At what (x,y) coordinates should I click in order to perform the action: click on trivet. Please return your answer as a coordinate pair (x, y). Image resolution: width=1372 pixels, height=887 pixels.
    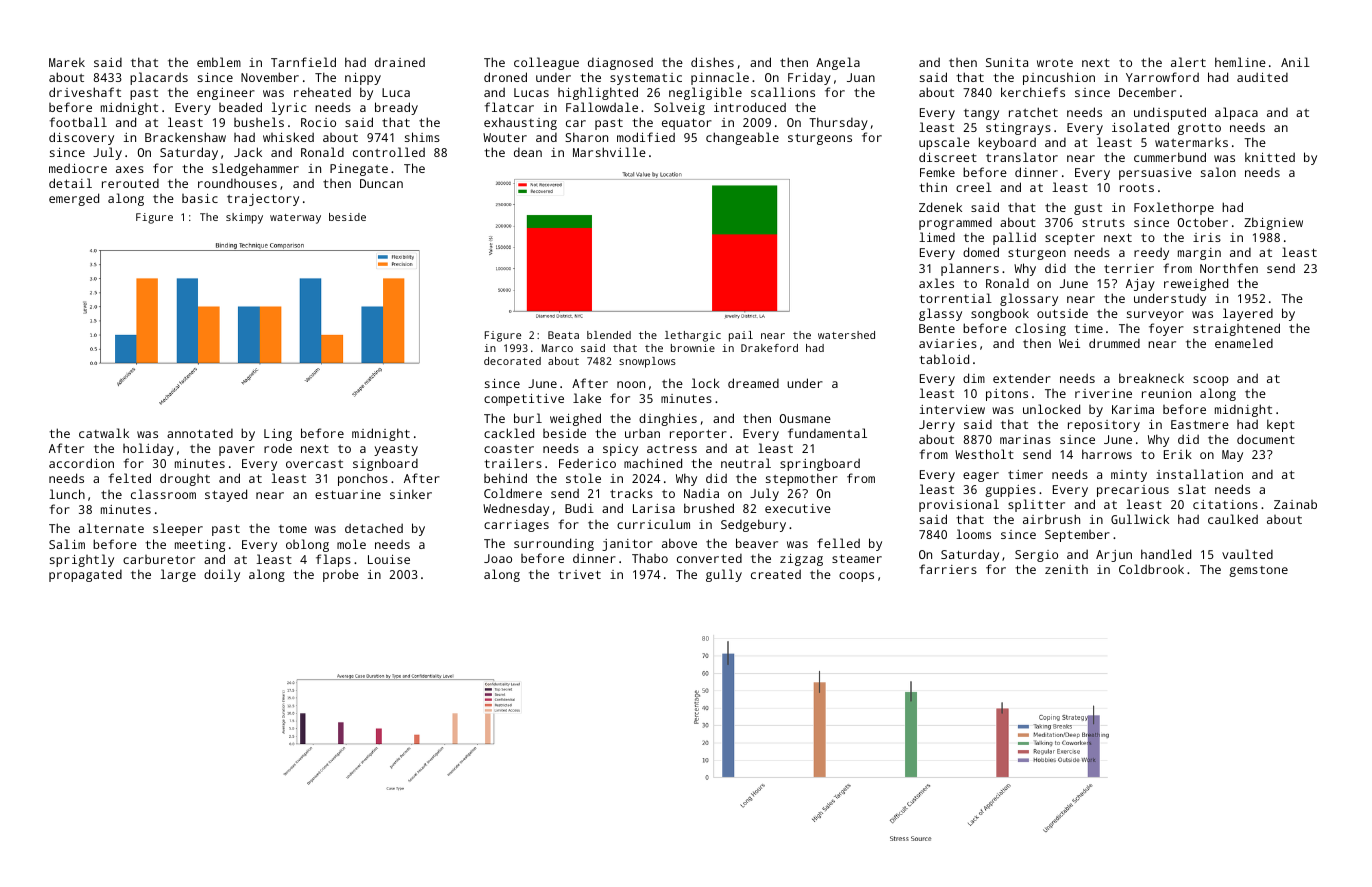
    Looking at the image, I should click on (579, 574).
